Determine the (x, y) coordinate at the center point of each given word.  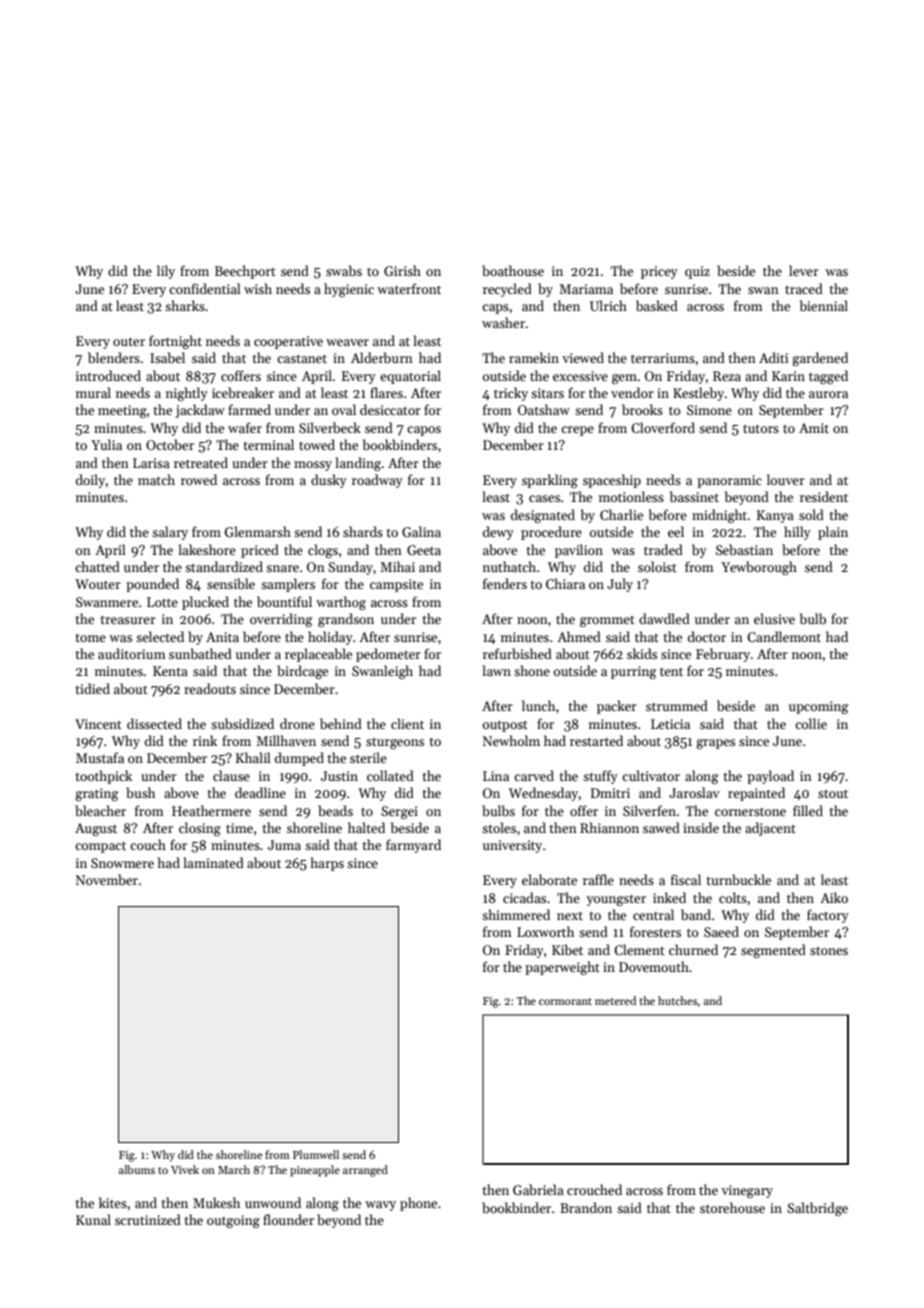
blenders (114, 357)
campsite (396, 585)
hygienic (349, 290)
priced (260, 551)
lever (804, 270)
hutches (678, 1000)
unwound (273, 1202)
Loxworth (545, 931)
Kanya (775, 516)
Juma (284, 845)
